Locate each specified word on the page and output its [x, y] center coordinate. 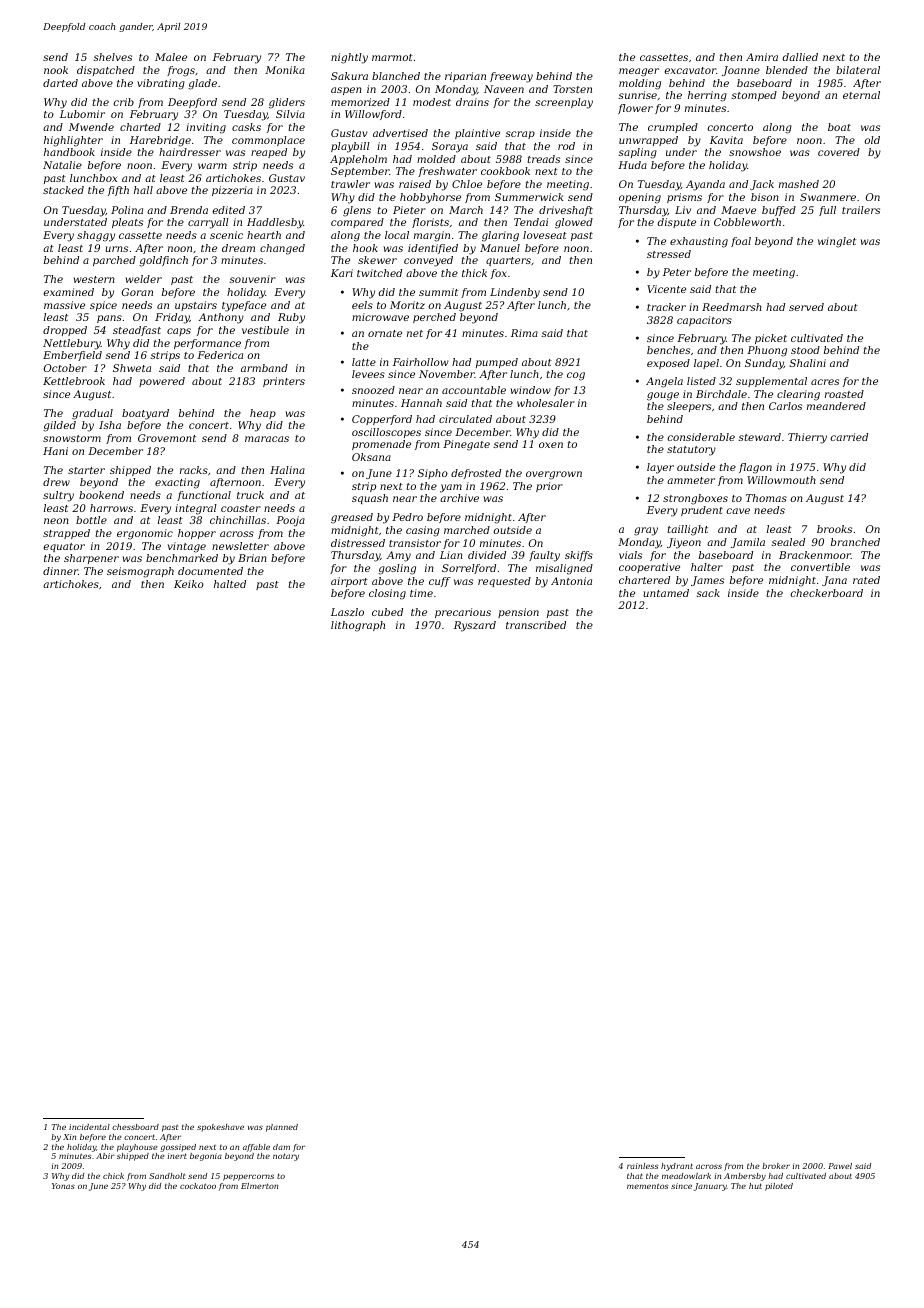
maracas [267, 439]
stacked [63, 190]
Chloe [467, 184]
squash [370, 499]
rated [866, 580]
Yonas [63, 1186]
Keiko [189, 584]
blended [787, 70]
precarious [463, 613]
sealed [788, 542]
